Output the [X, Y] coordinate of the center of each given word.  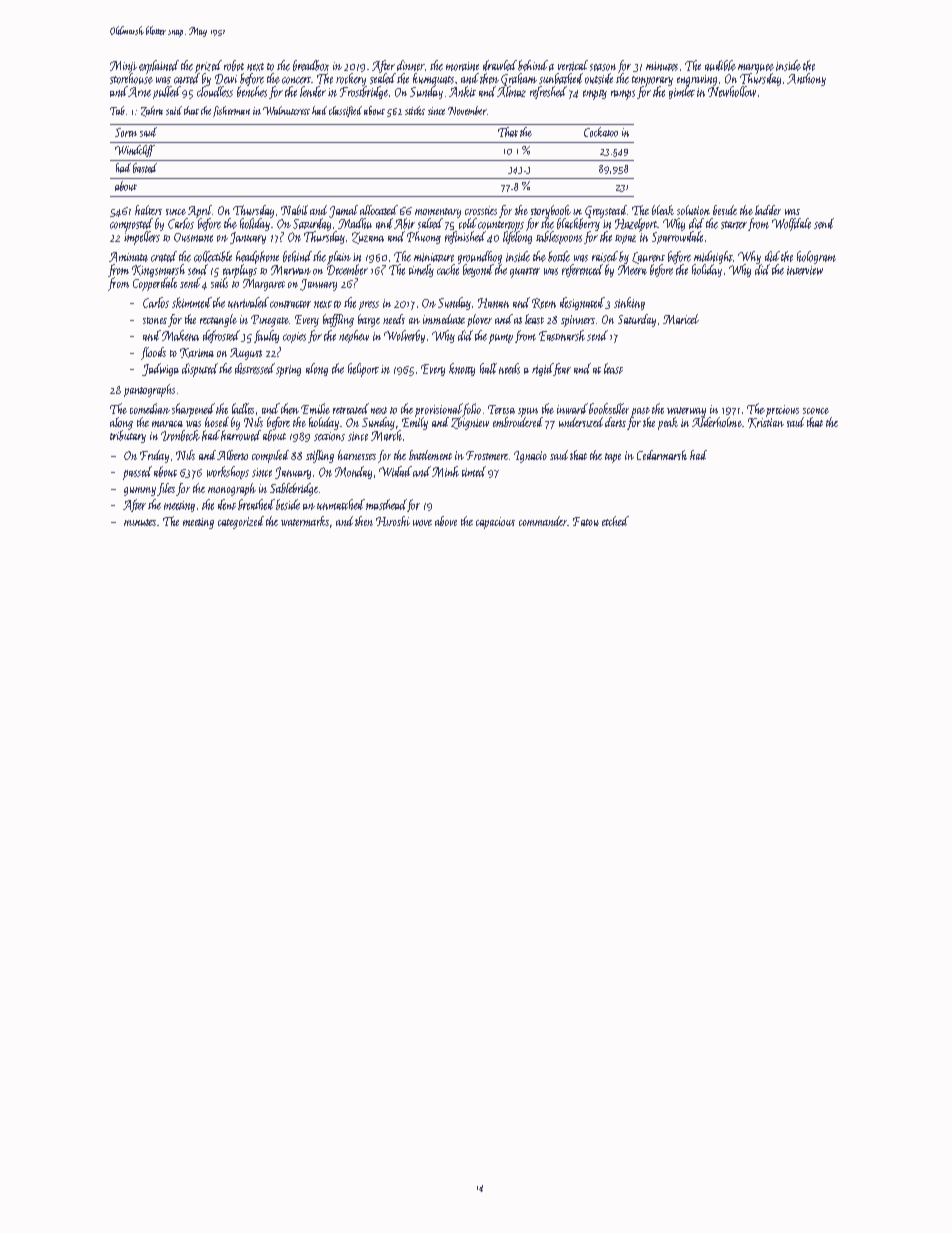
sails [219, 282]
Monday [353, 472]
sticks [415, 110]
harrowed [241, 435]
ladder [768, 210]
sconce [816, 411]
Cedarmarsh [662, 455]
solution [693, 210]
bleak [663, 210]
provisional [438, 410]
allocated [379, 210]
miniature [434, 257]
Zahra [152, 111]
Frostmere [487, 455]
